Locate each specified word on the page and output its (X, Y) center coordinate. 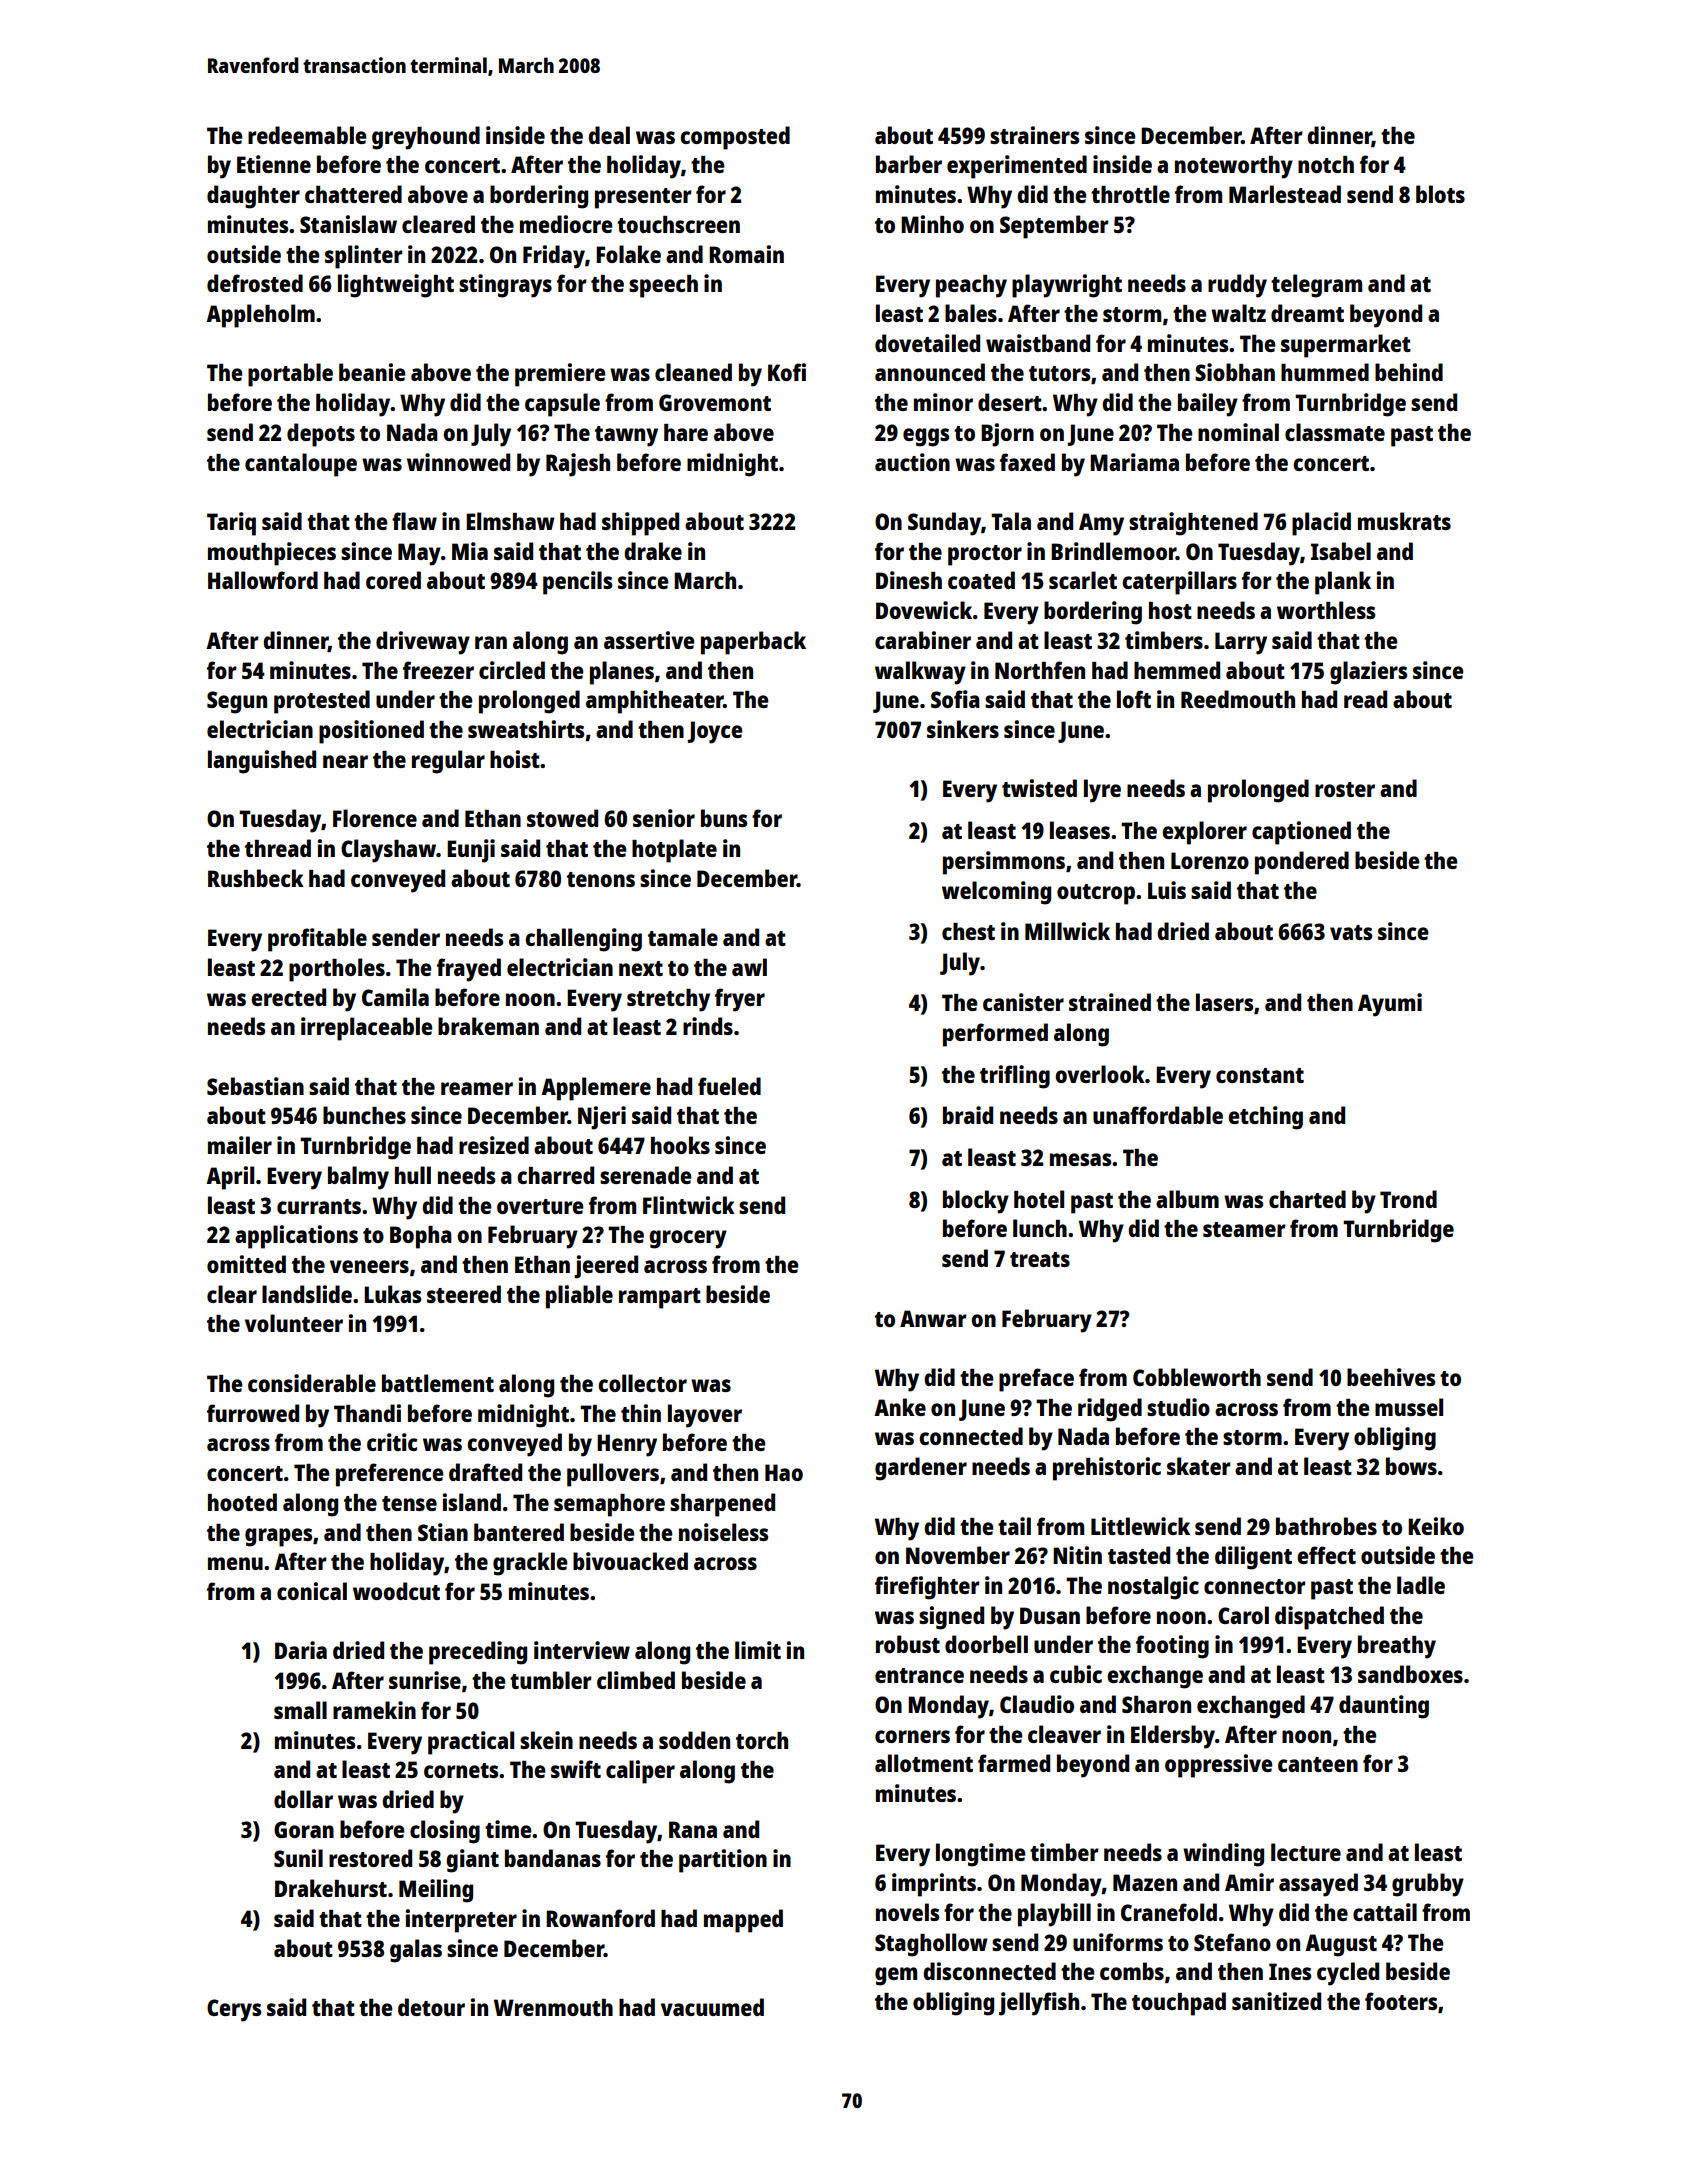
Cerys (234, 2010)
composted (735, 138)
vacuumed (712, 2007)
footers (1401, 2001)
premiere (560, 375)
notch (1326, 164)
